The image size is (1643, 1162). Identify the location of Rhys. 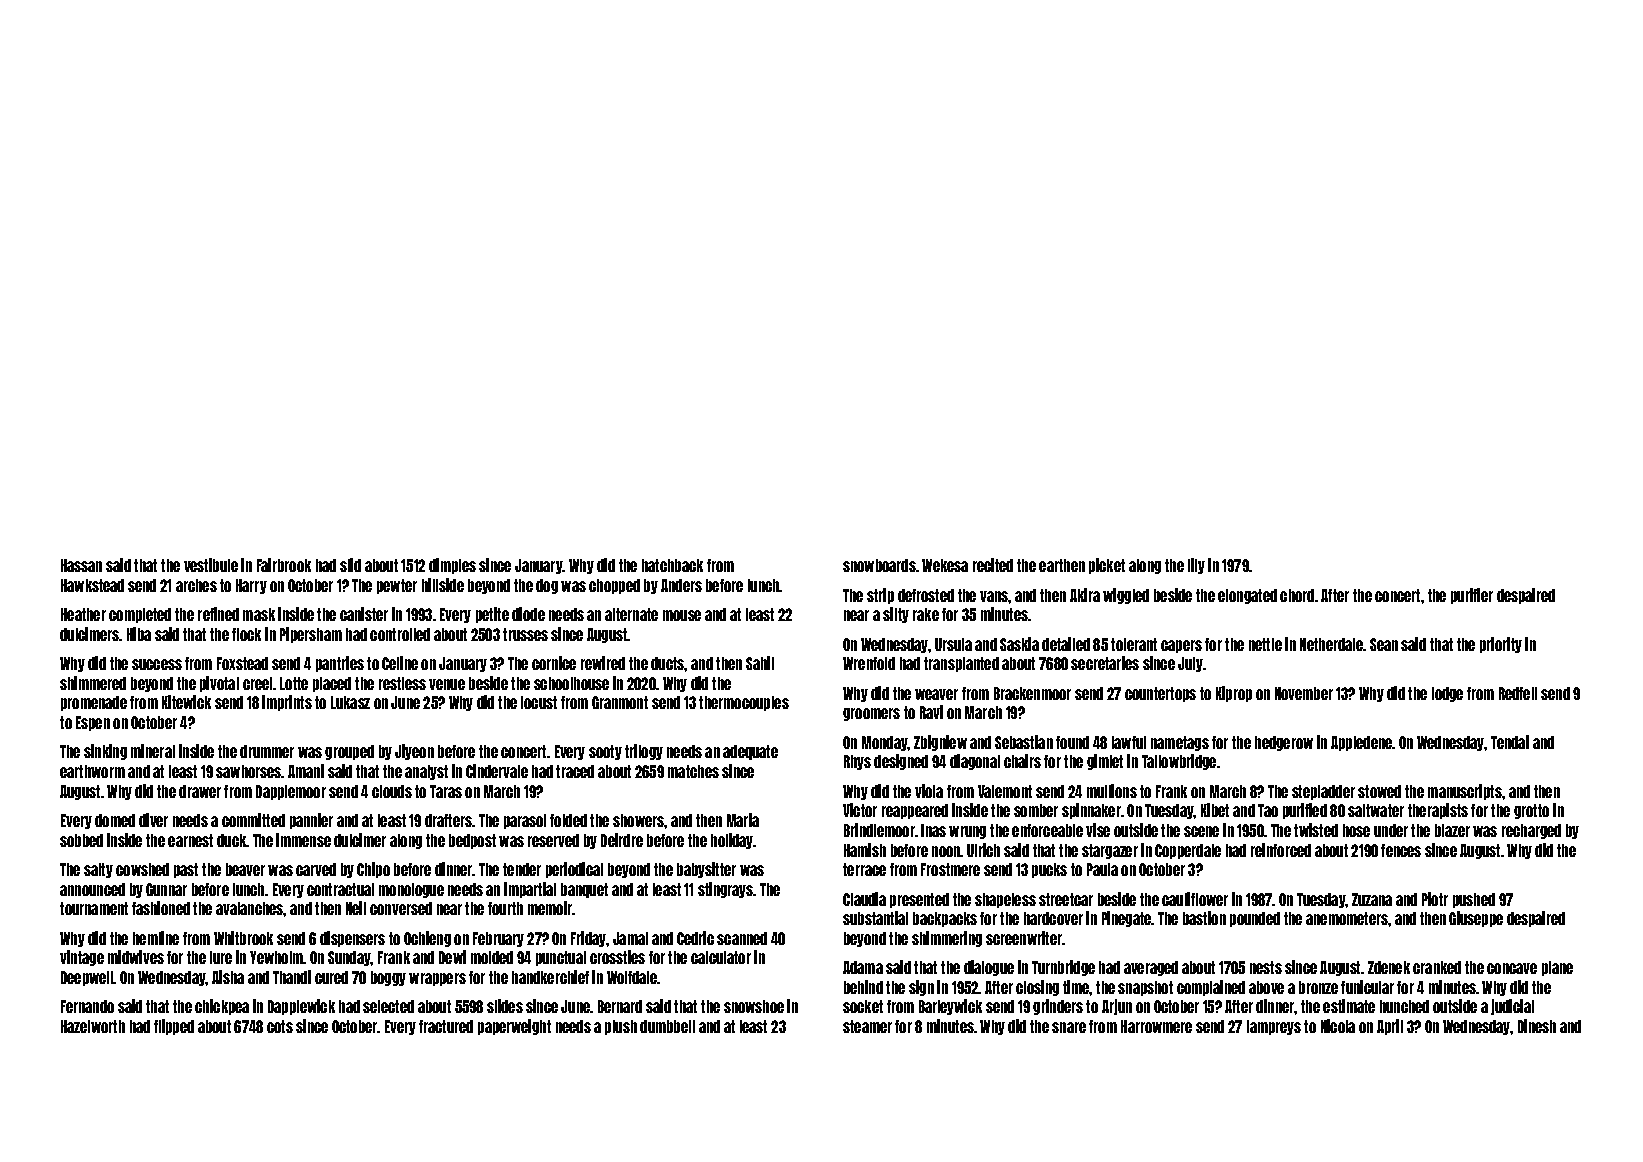
(857, 762).
